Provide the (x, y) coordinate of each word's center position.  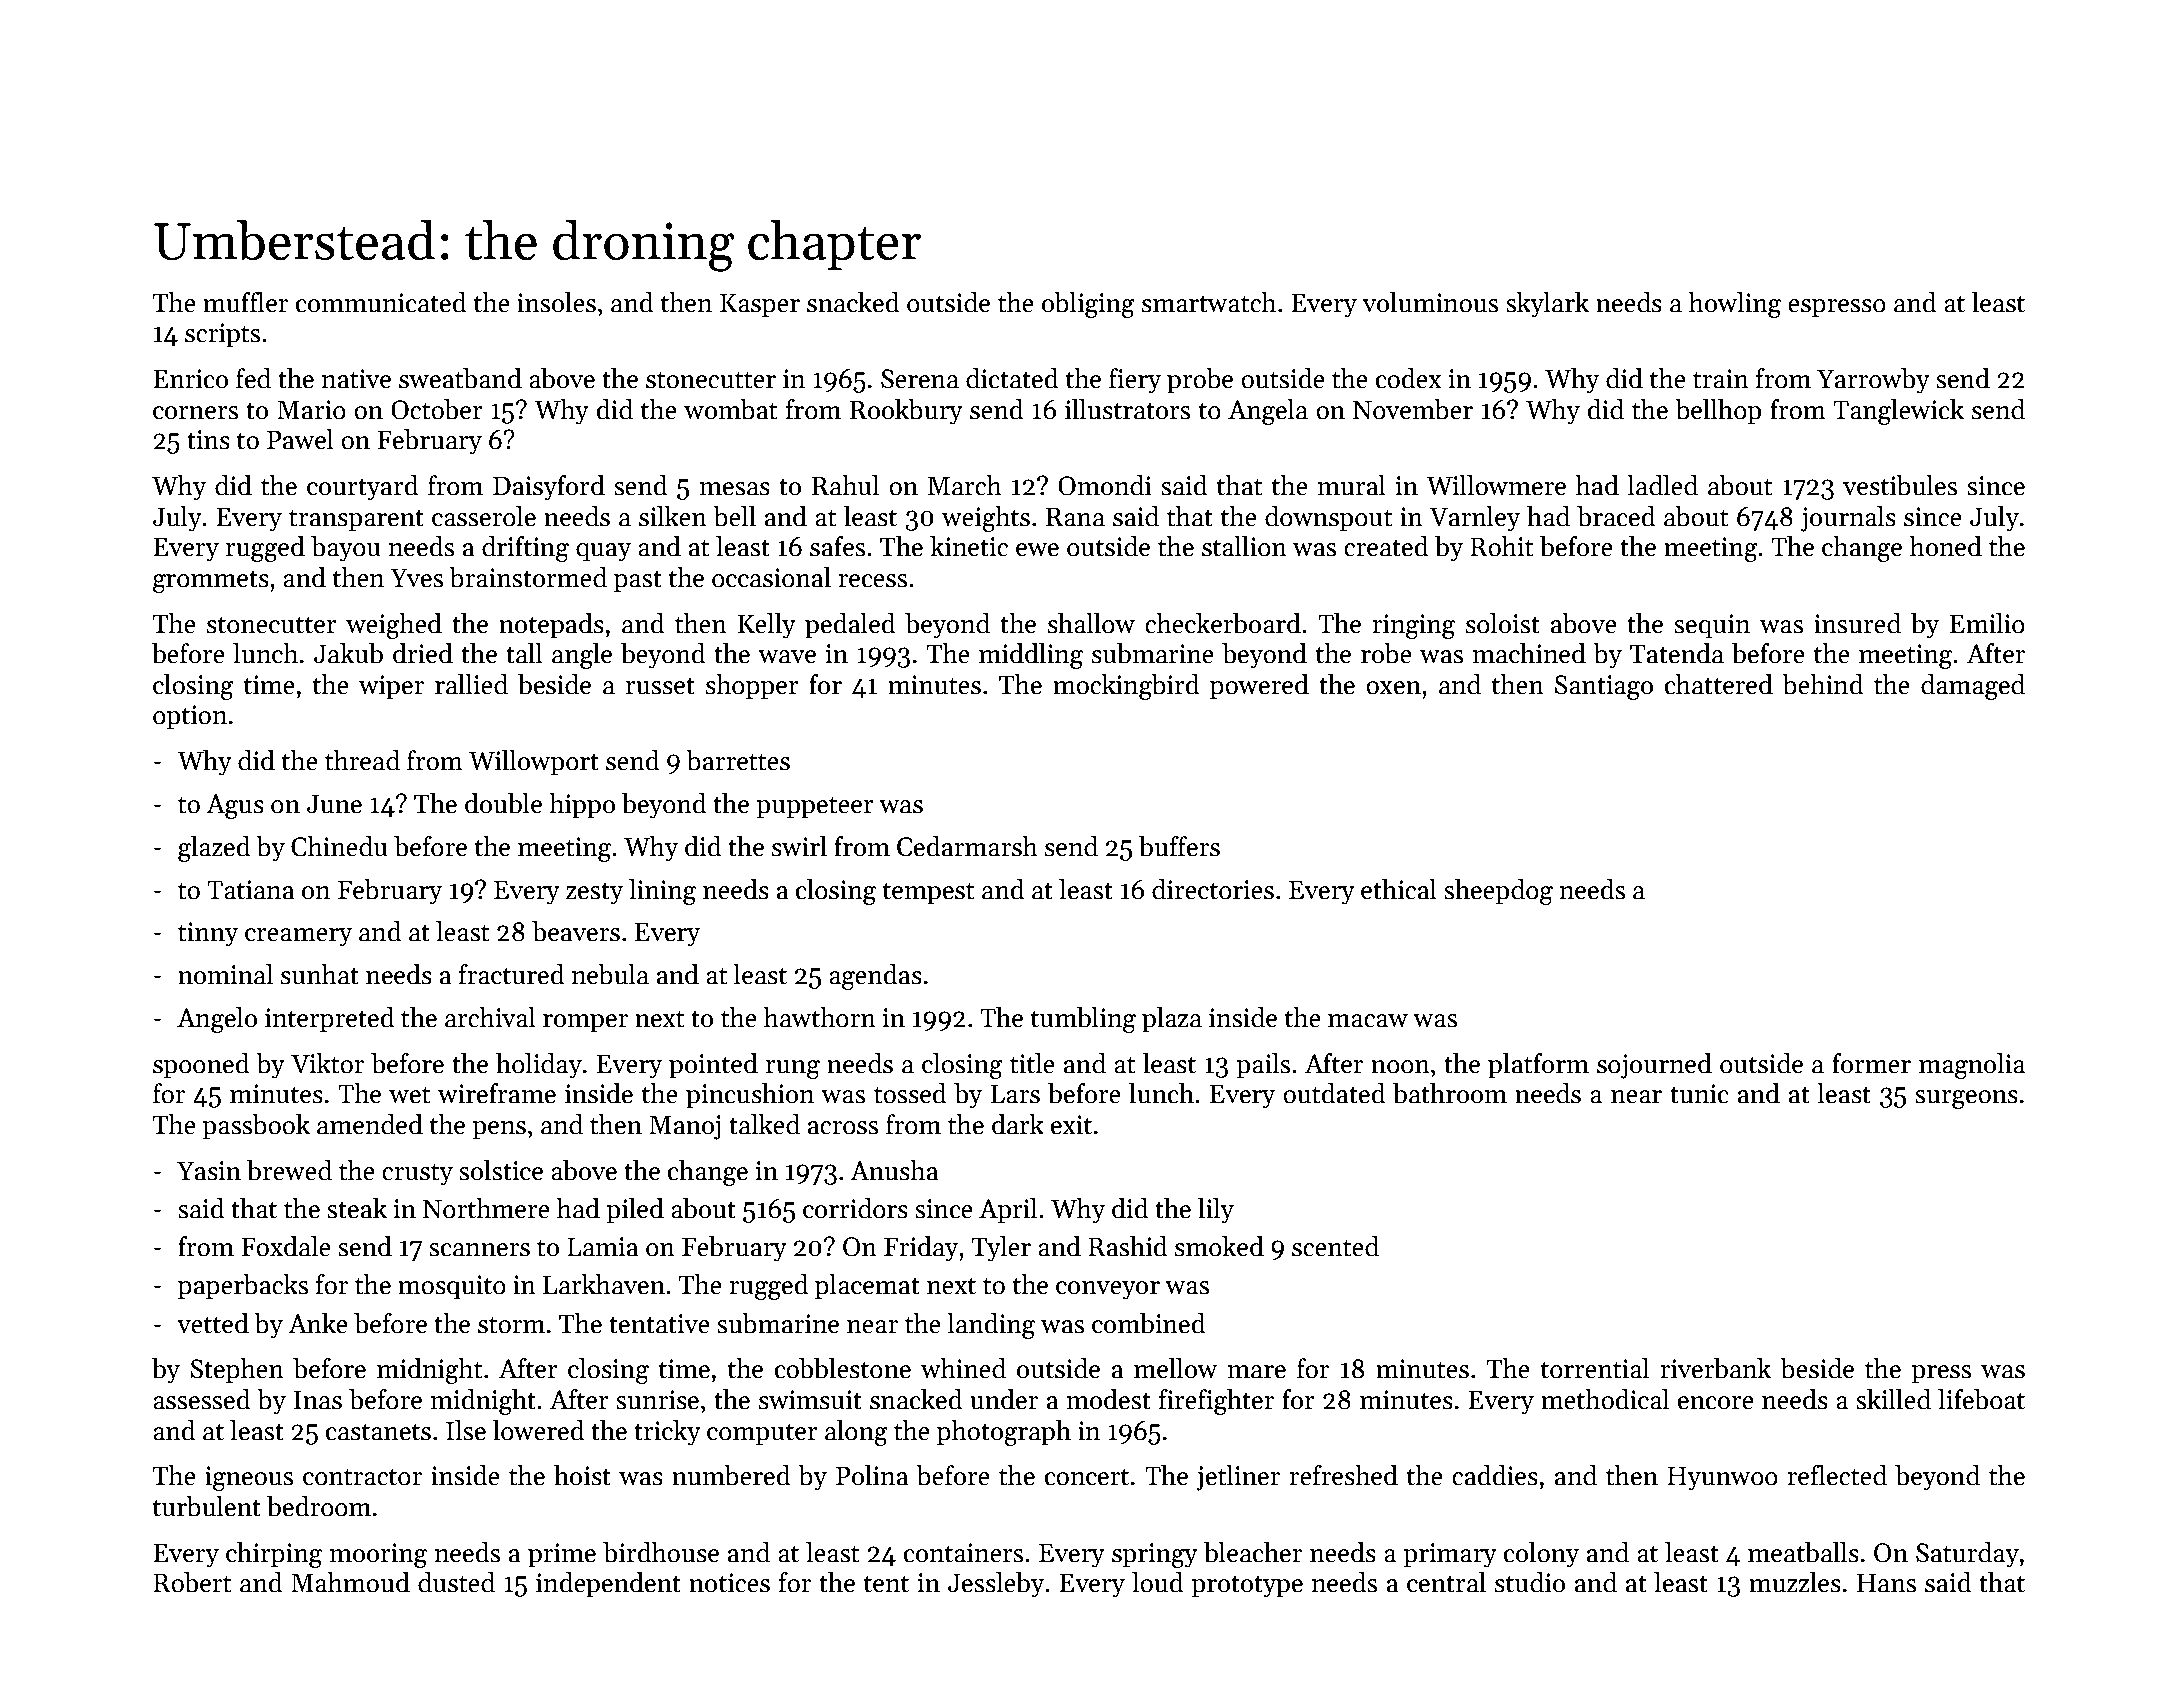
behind (1822, 684)
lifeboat (1981, 1399)
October (437, 409)
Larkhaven (604, 1284)
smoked (1219, 1246)
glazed (214, 849)
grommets (211, 581)
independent (608, 1585)
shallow (1091, 623)
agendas (875, 977)
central (1446, 1582)
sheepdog (1498, 892)
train (1721, 379)
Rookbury (906, 412)
